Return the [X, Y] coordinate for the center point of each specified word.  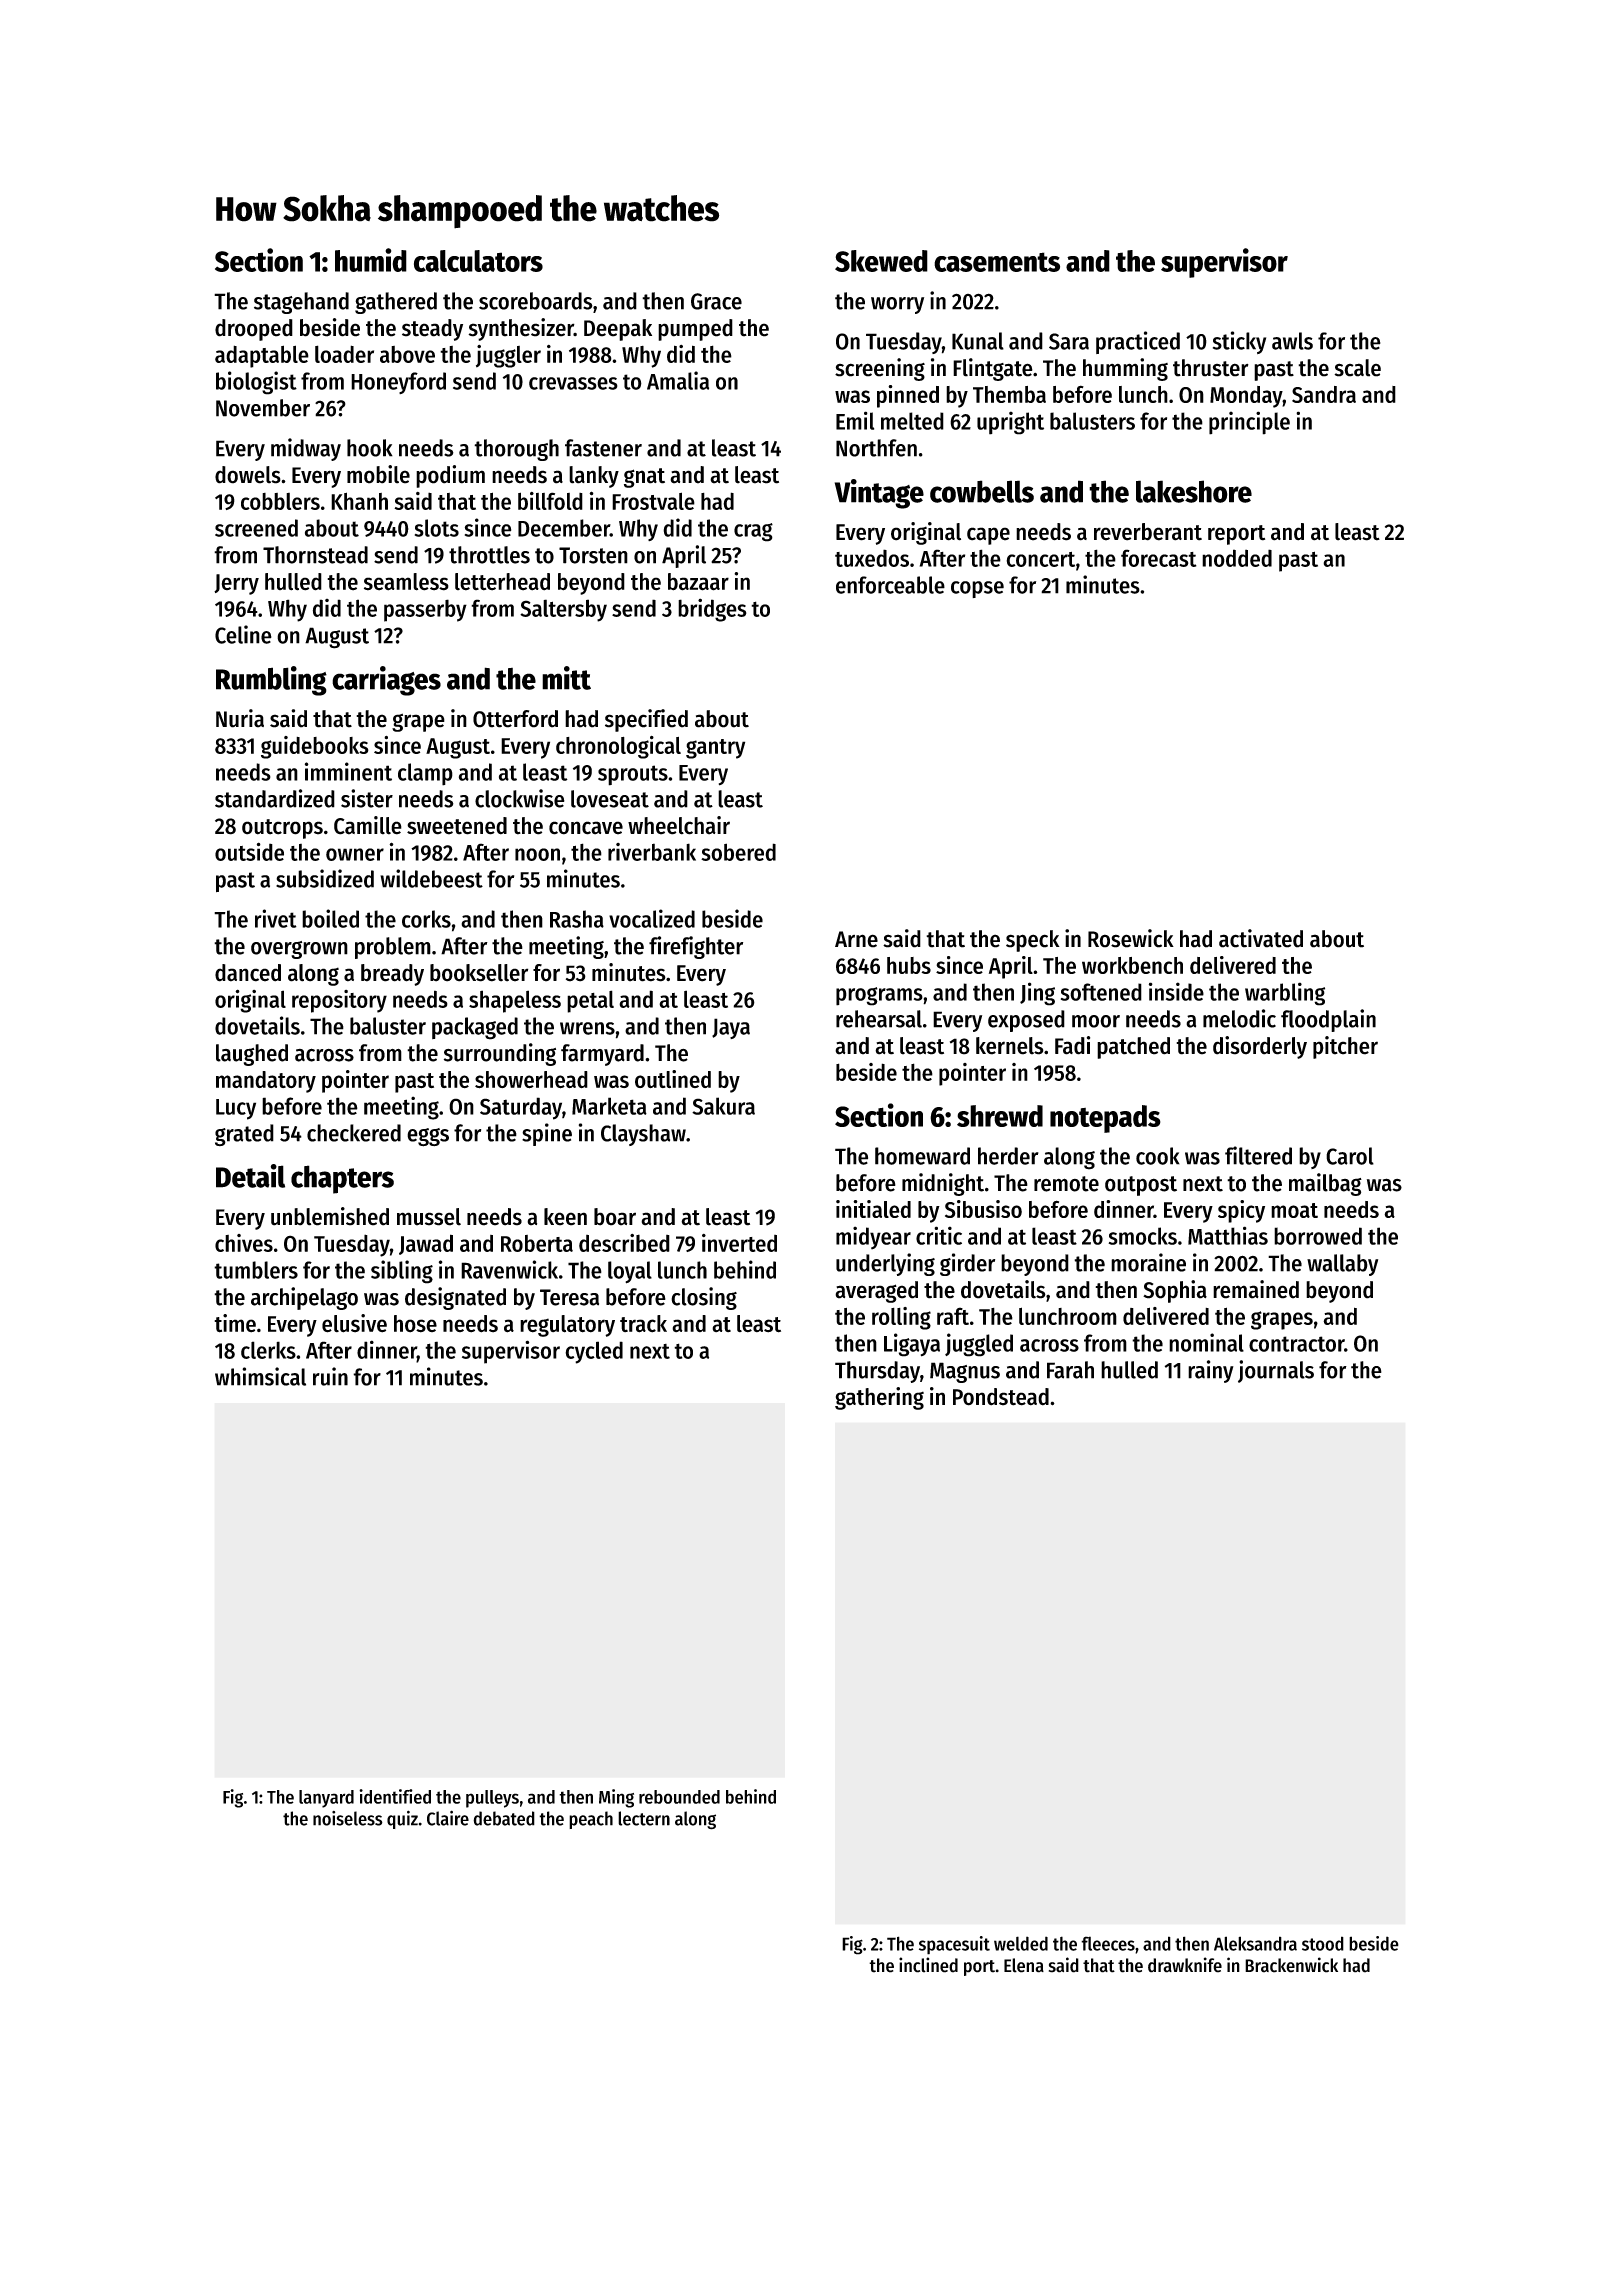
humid [371, 260]
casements [997, 262]
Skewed [881, 261]
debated [504, 1818]
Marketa [609, 1106]
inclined [928, 1965]
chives [244, 1243]
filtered [1258, 1155]
